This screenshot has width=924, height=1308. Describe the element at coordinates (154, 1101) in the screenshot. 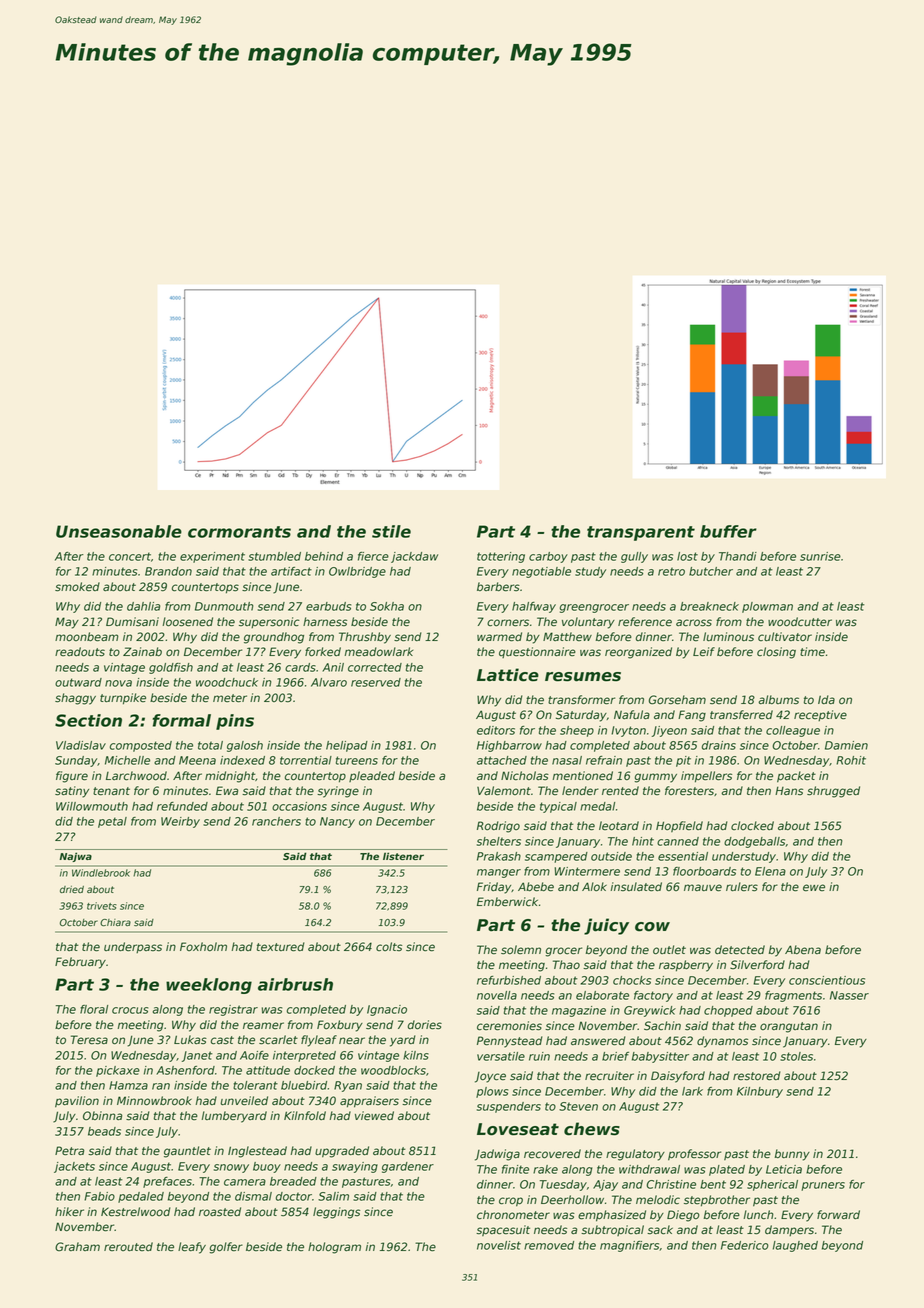

I see `Minnowbrook` at that location.
